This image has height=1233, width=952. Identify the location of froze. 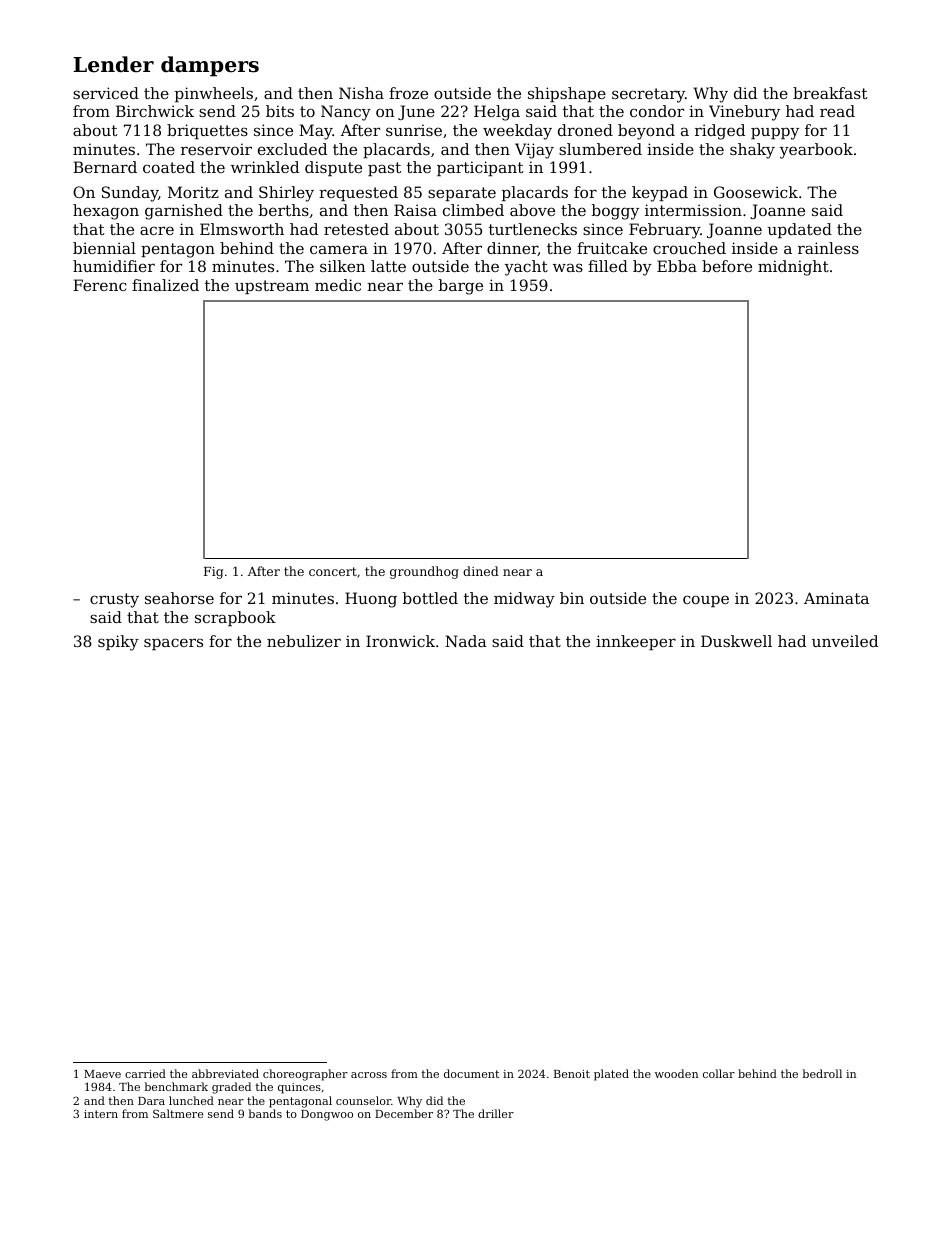
(408, 93).
